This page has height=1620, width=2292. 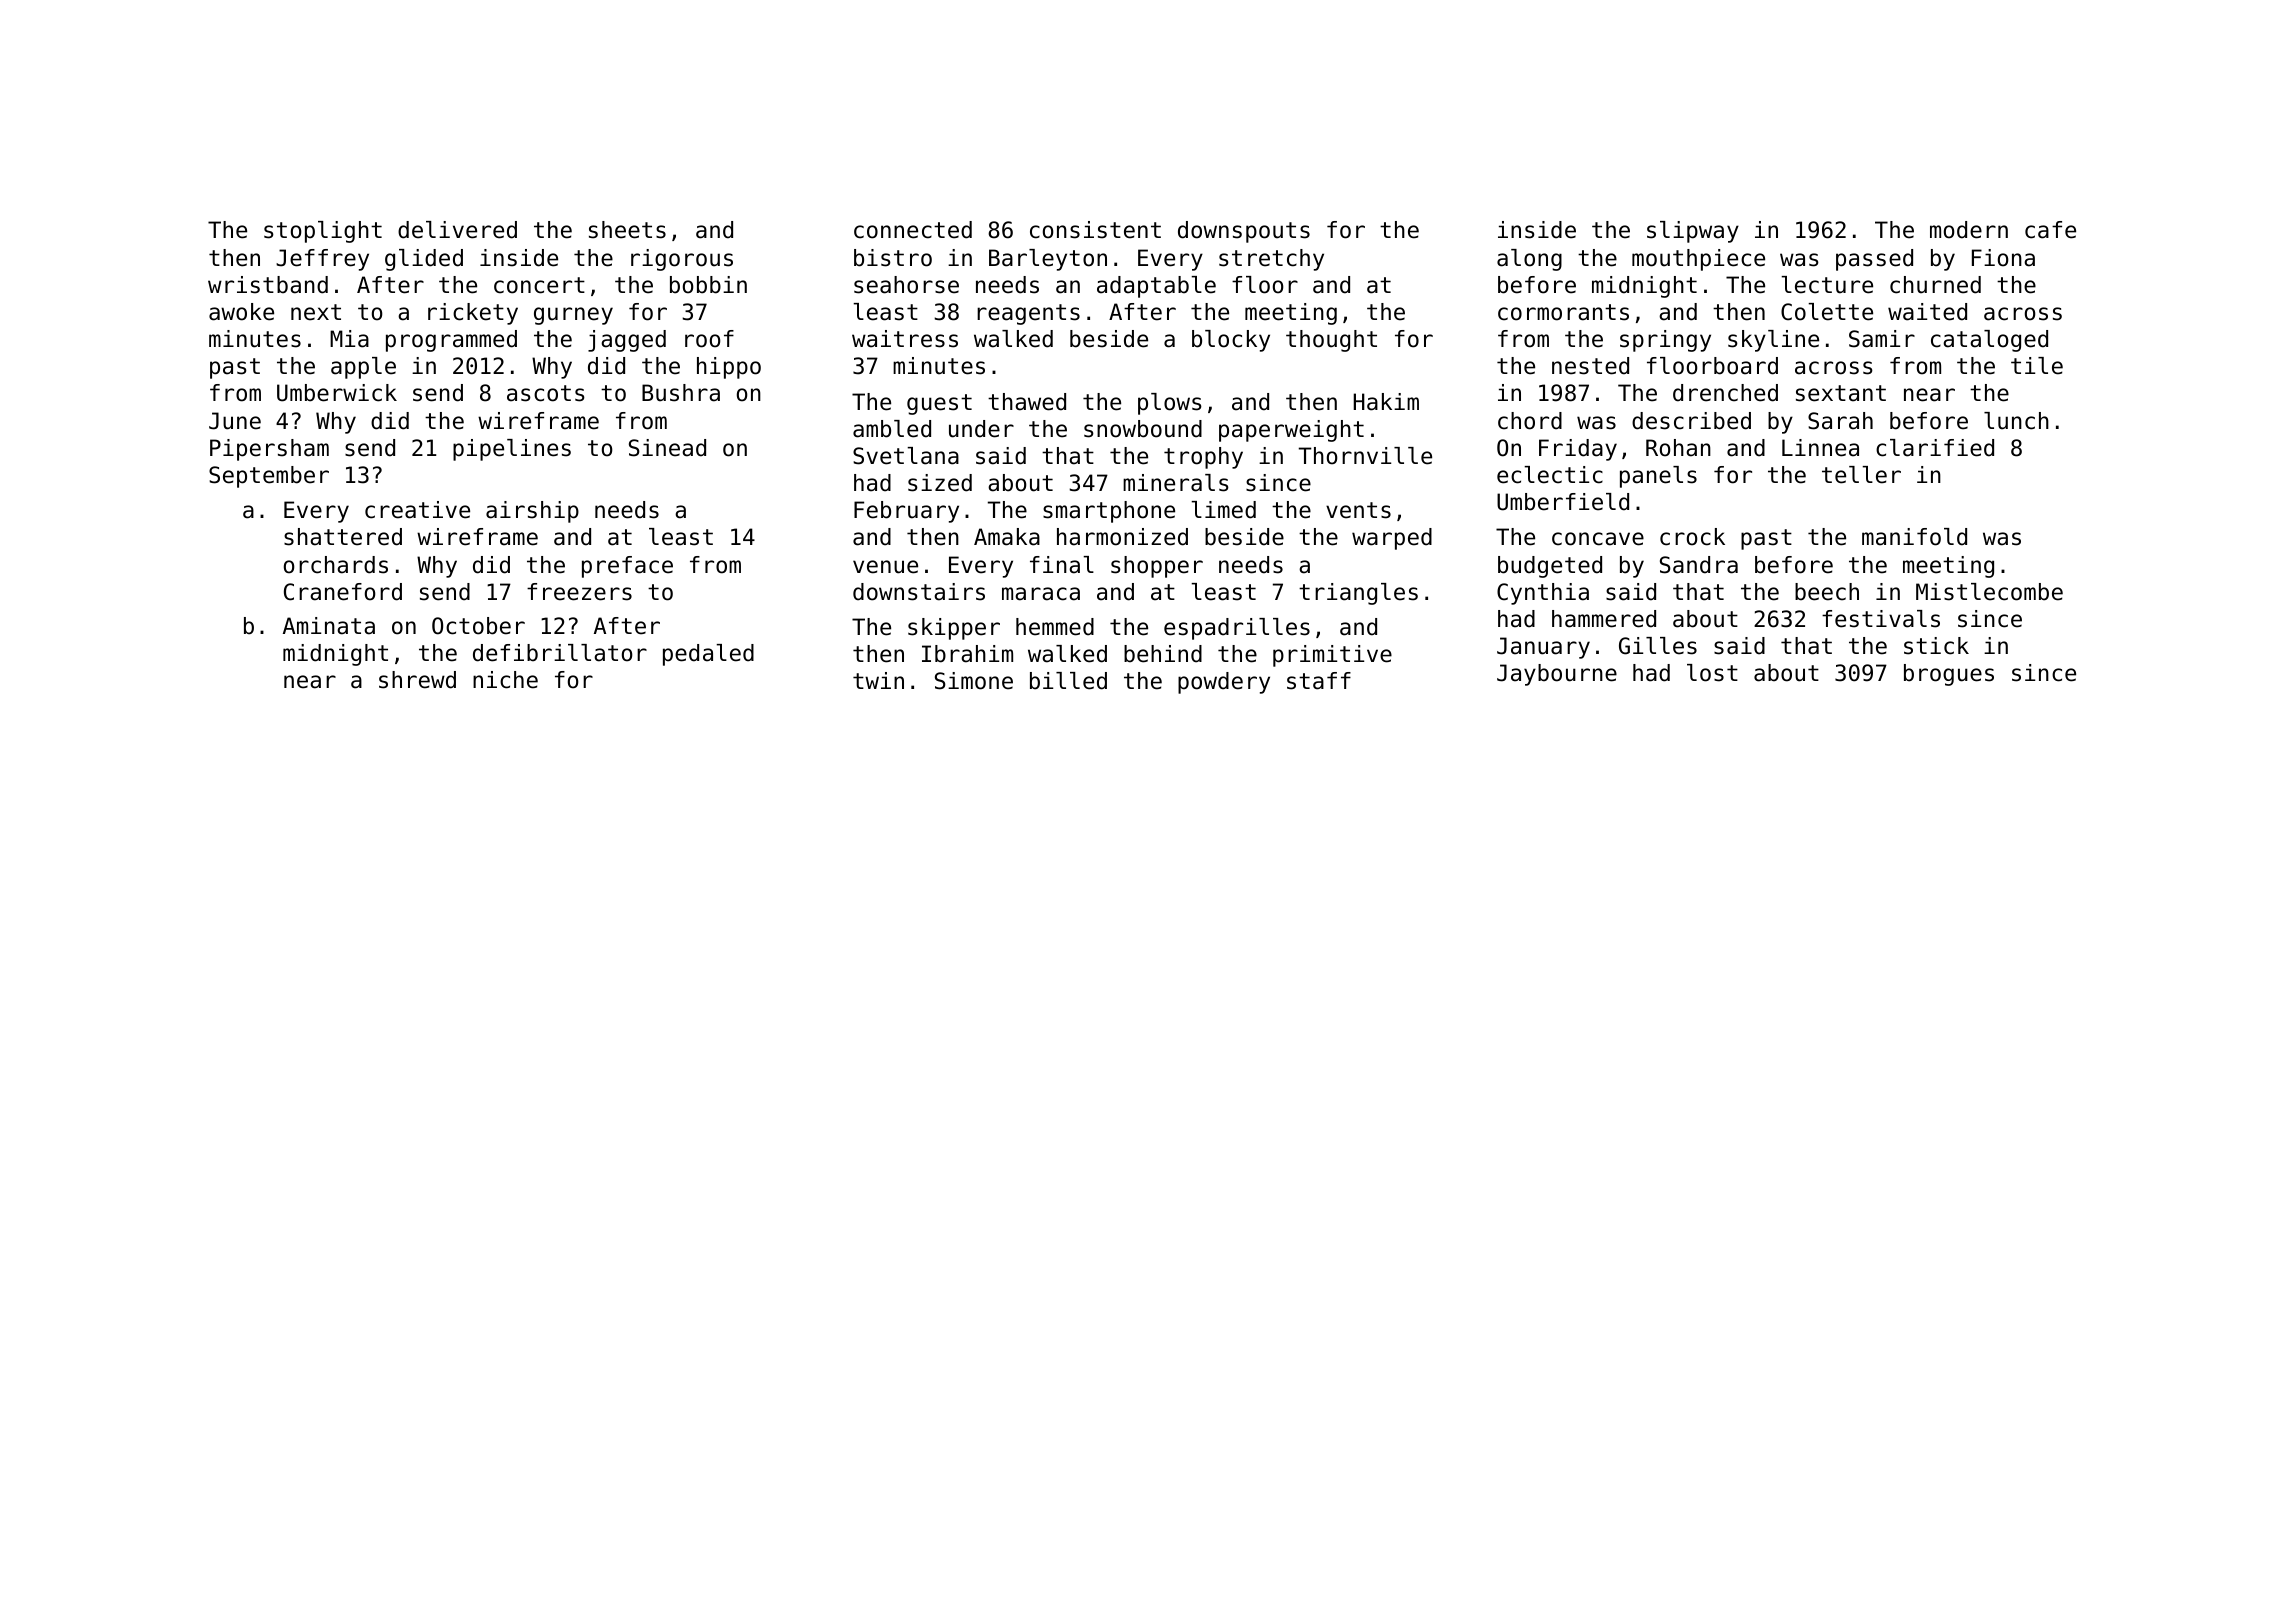 I want to click on Mia, so click(x=349, y=339).
